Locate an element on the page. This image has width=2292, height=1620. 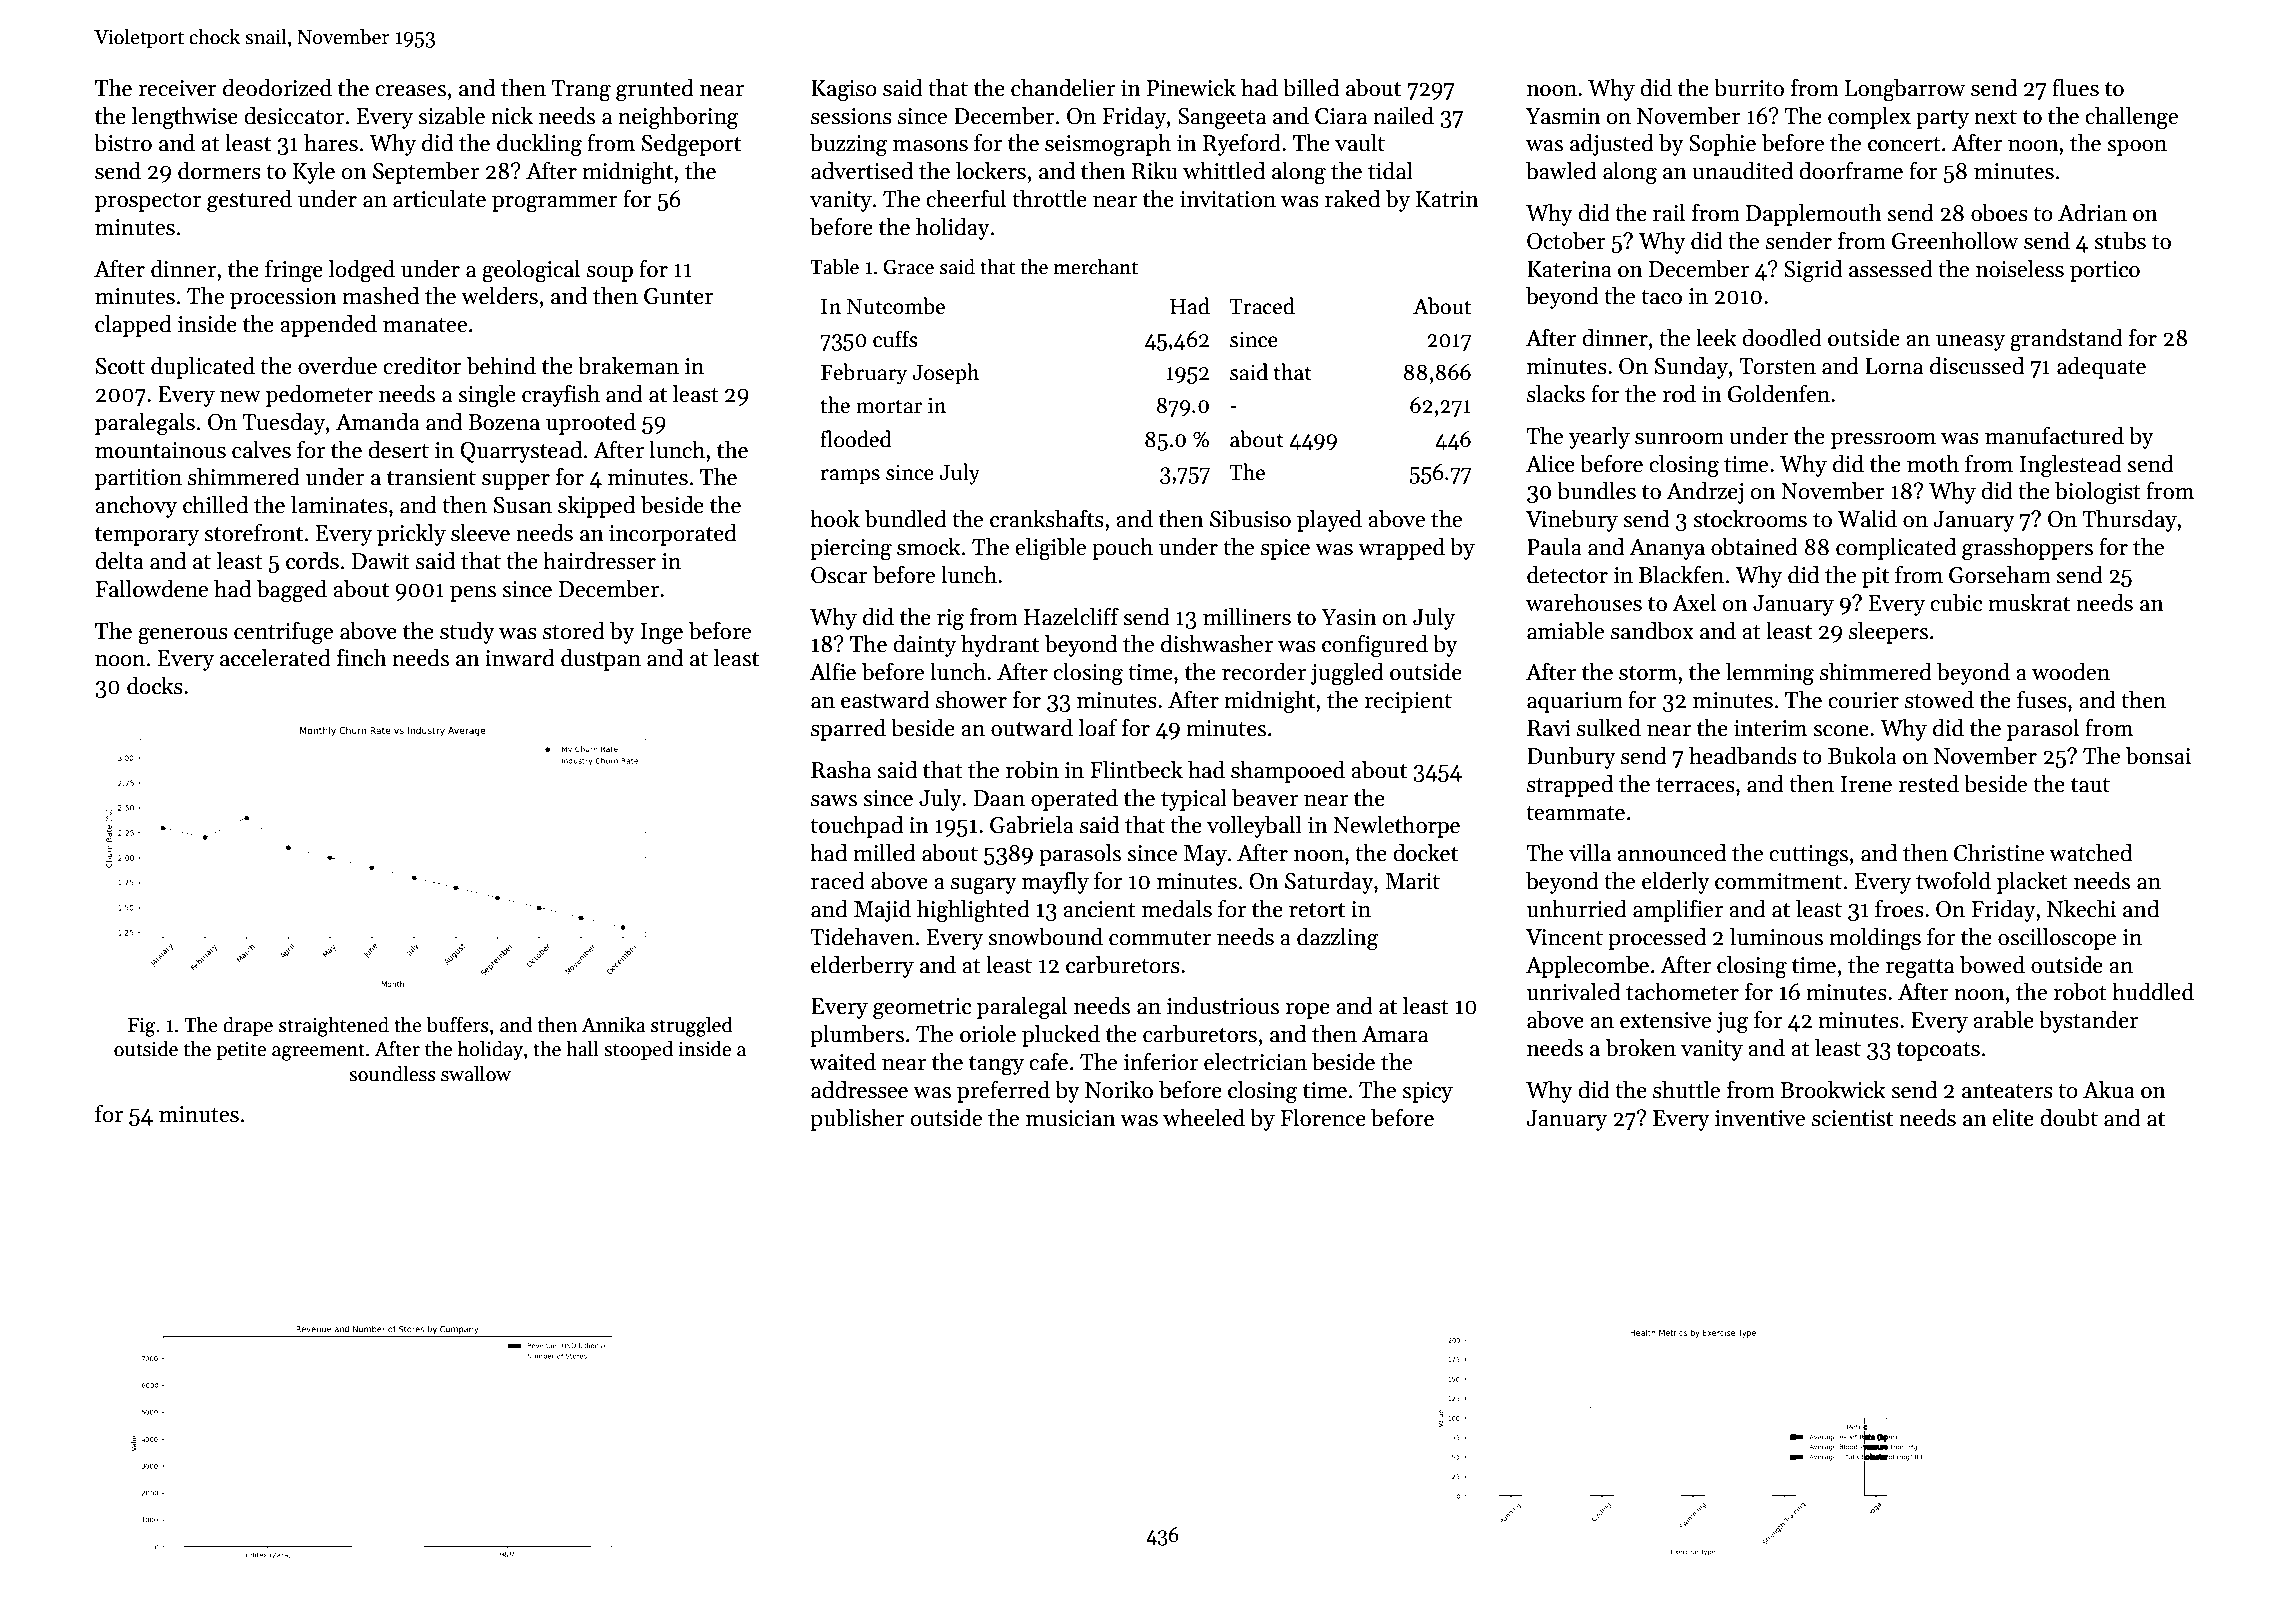
elite is located at coordinates (2013, 1118).
